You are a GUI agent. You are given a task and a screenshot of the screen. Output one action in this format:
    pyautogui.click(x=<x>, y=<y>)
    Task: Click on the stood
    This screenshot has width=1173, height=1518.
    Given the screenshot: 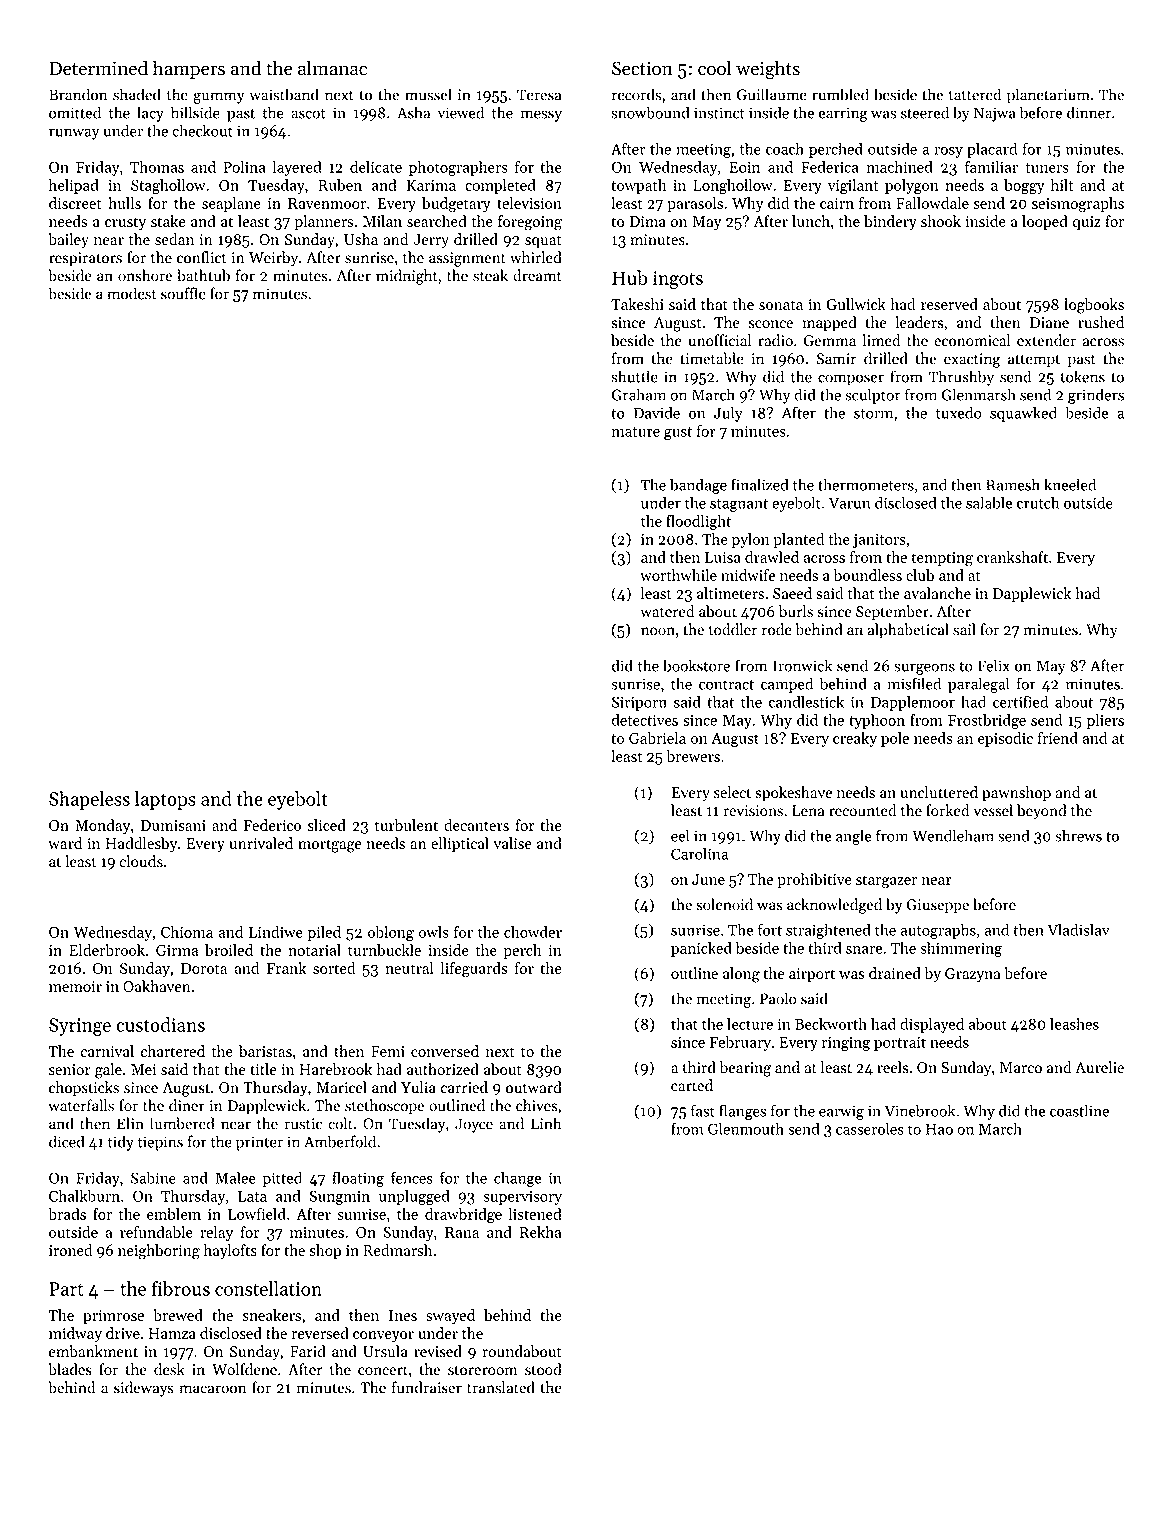 What is the action you would take?
    pyautogui.click(x=543, y=1369)
